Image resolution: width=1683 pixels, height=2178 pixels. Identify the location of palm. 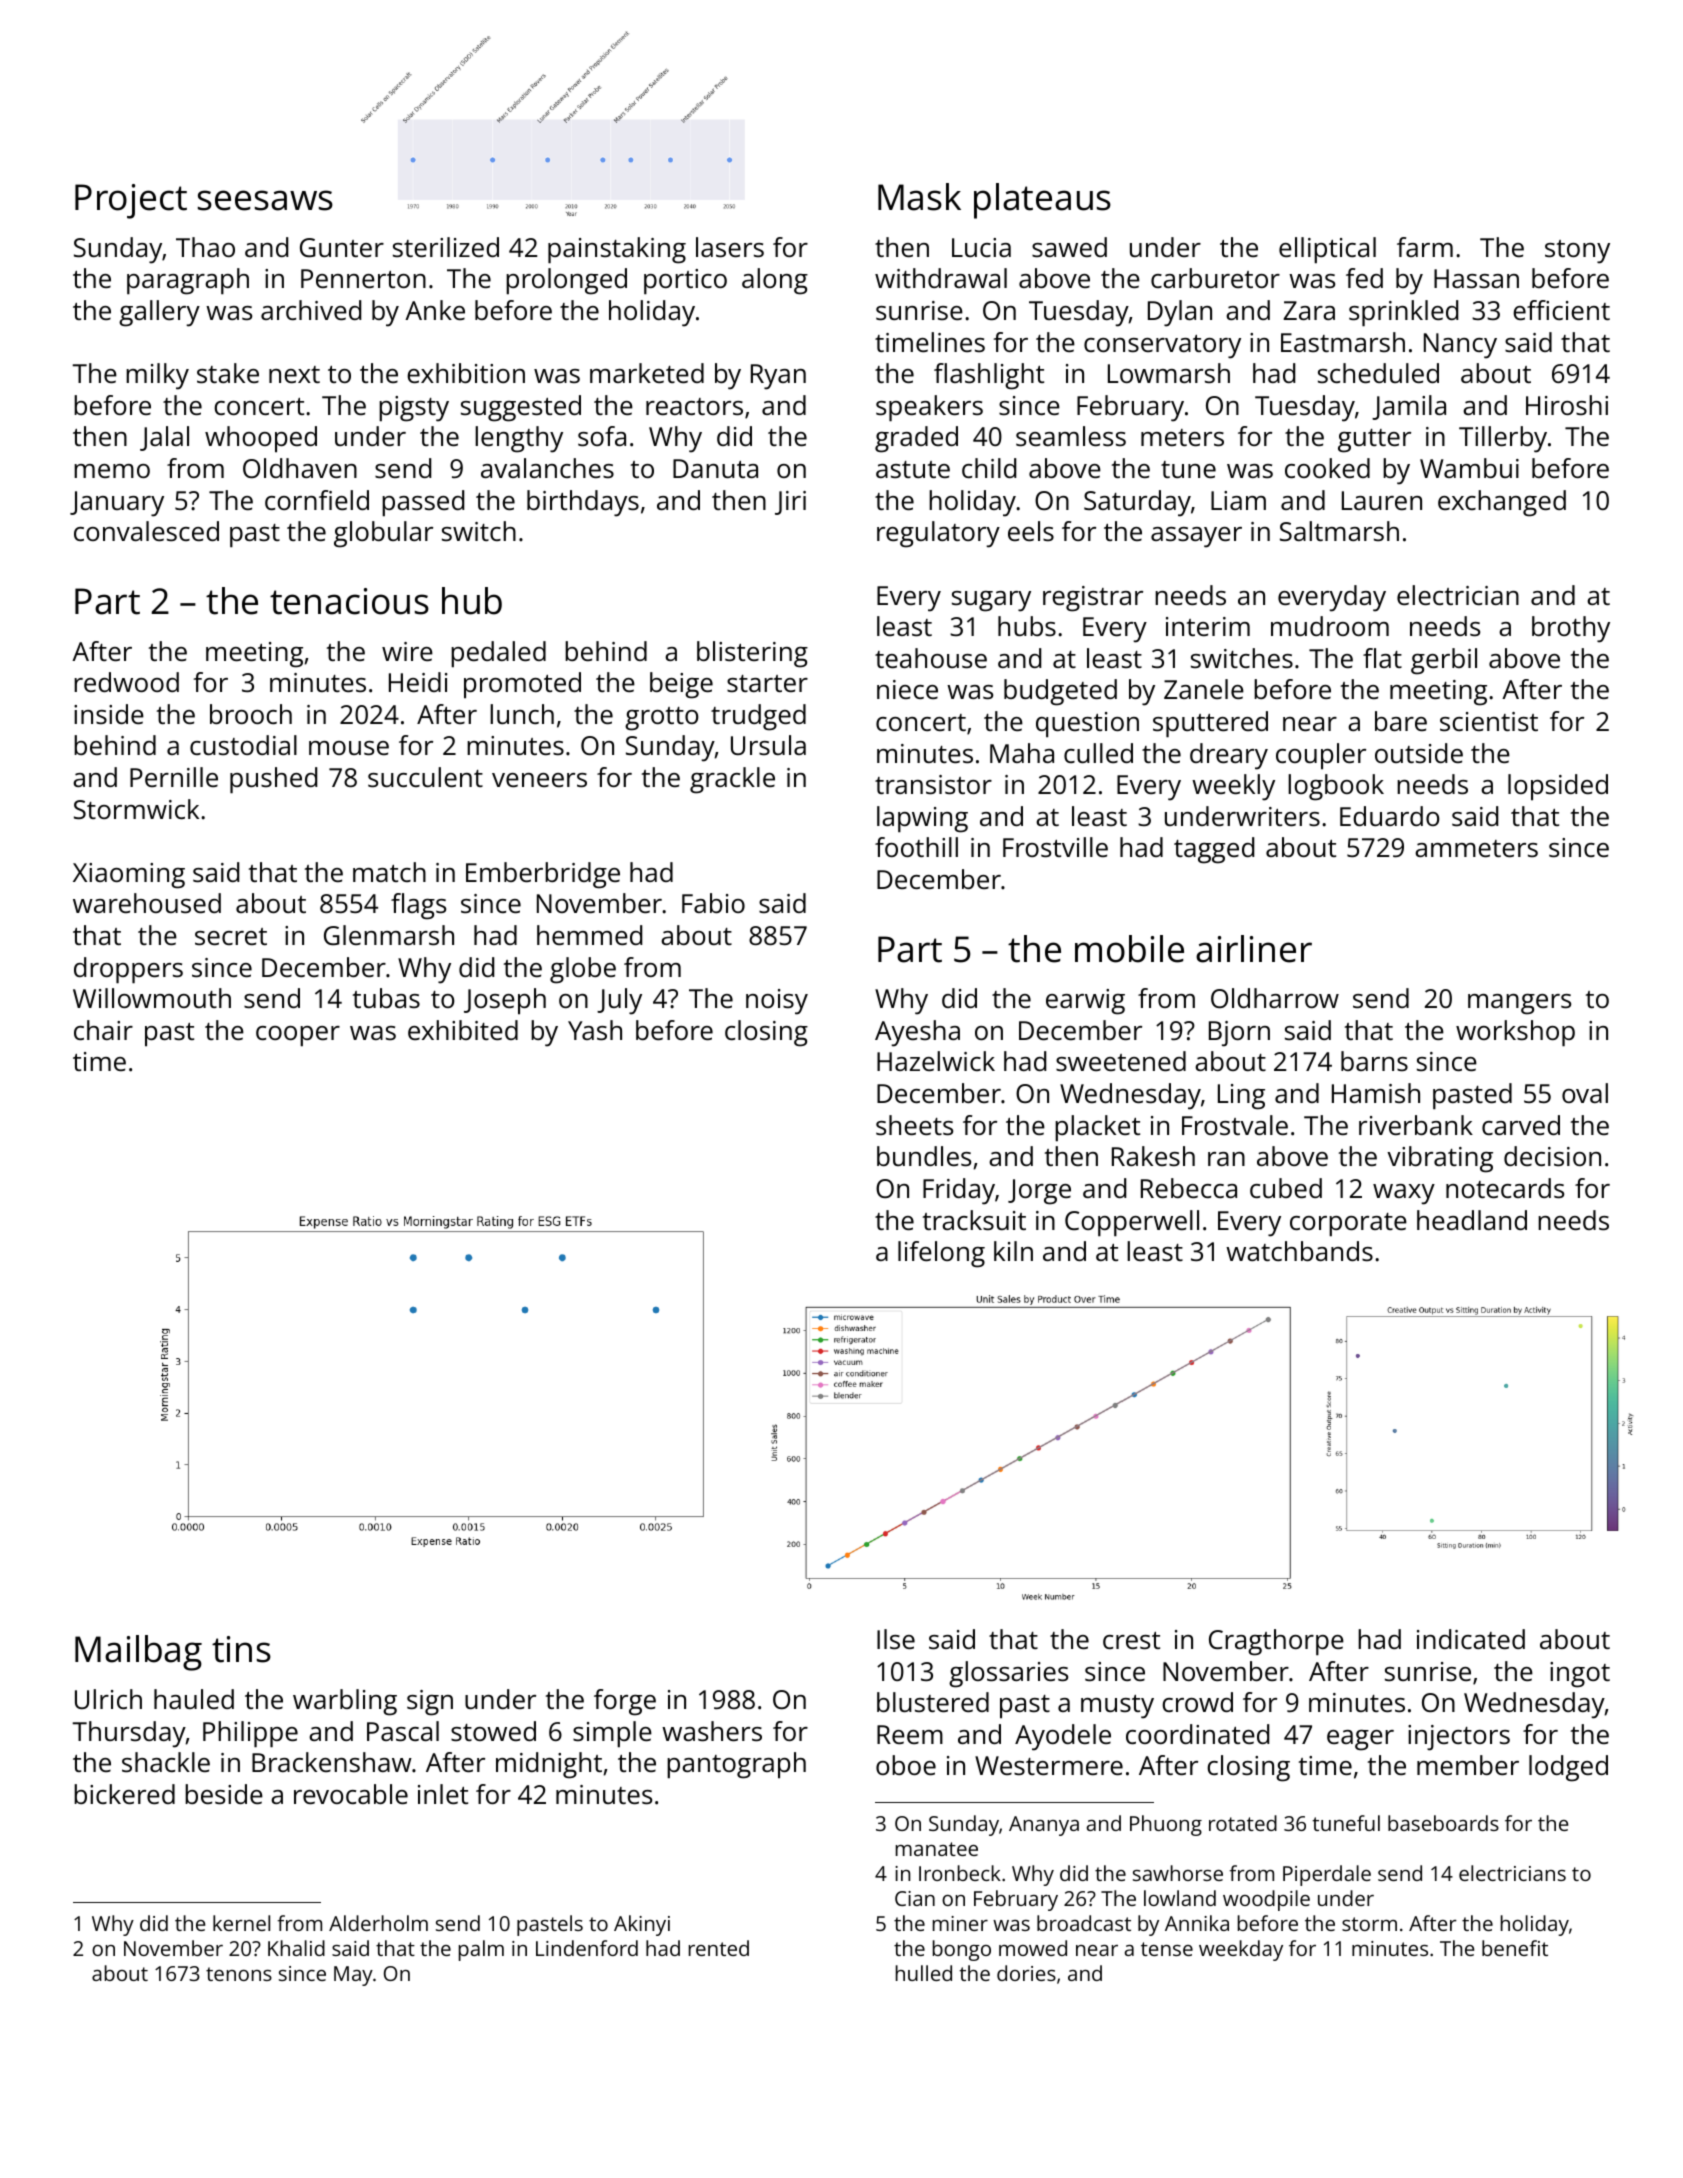
(481, 1950).
